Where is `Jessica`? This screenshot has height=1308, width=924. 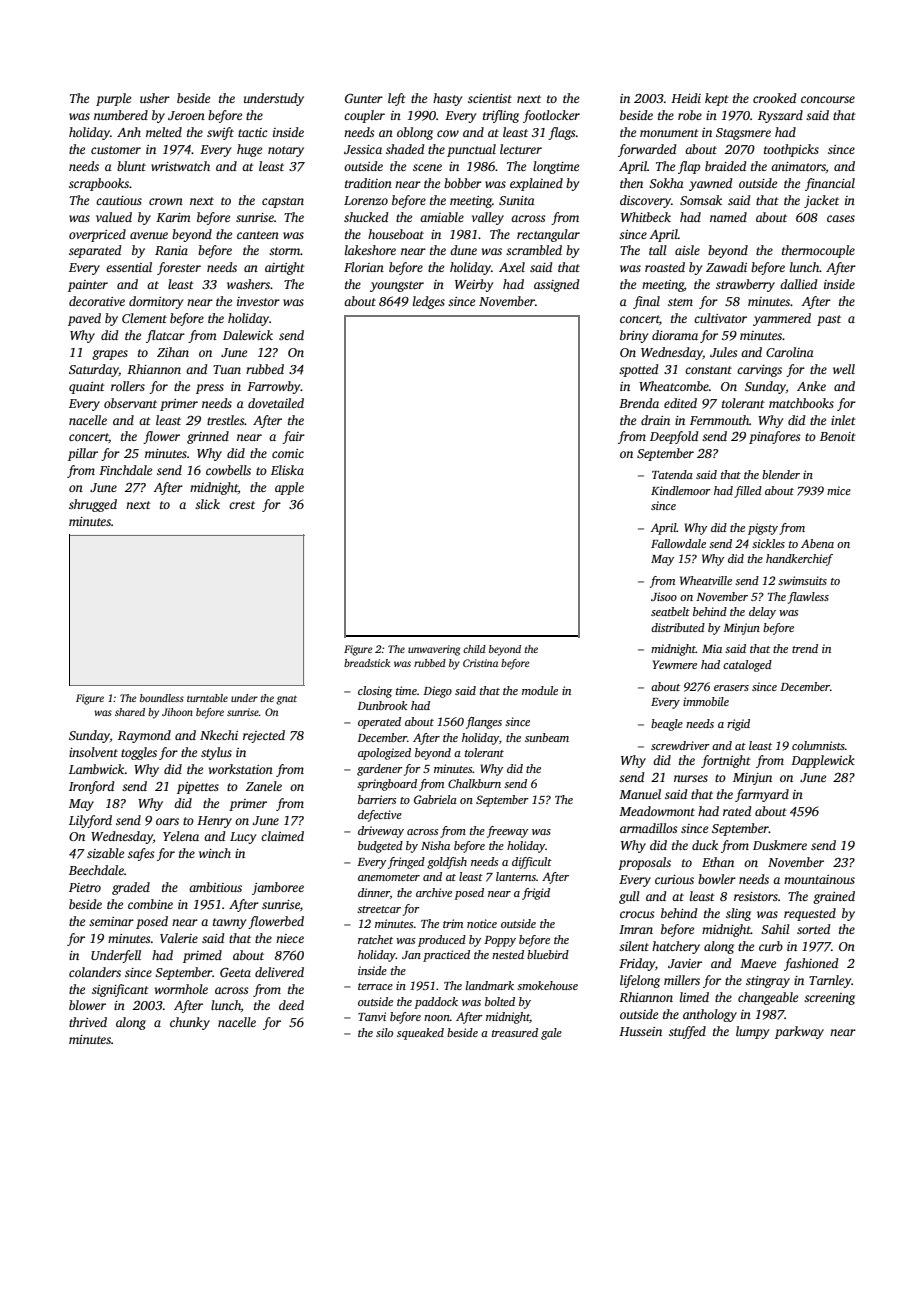
Jessica is located at coordinates (363, 149).
